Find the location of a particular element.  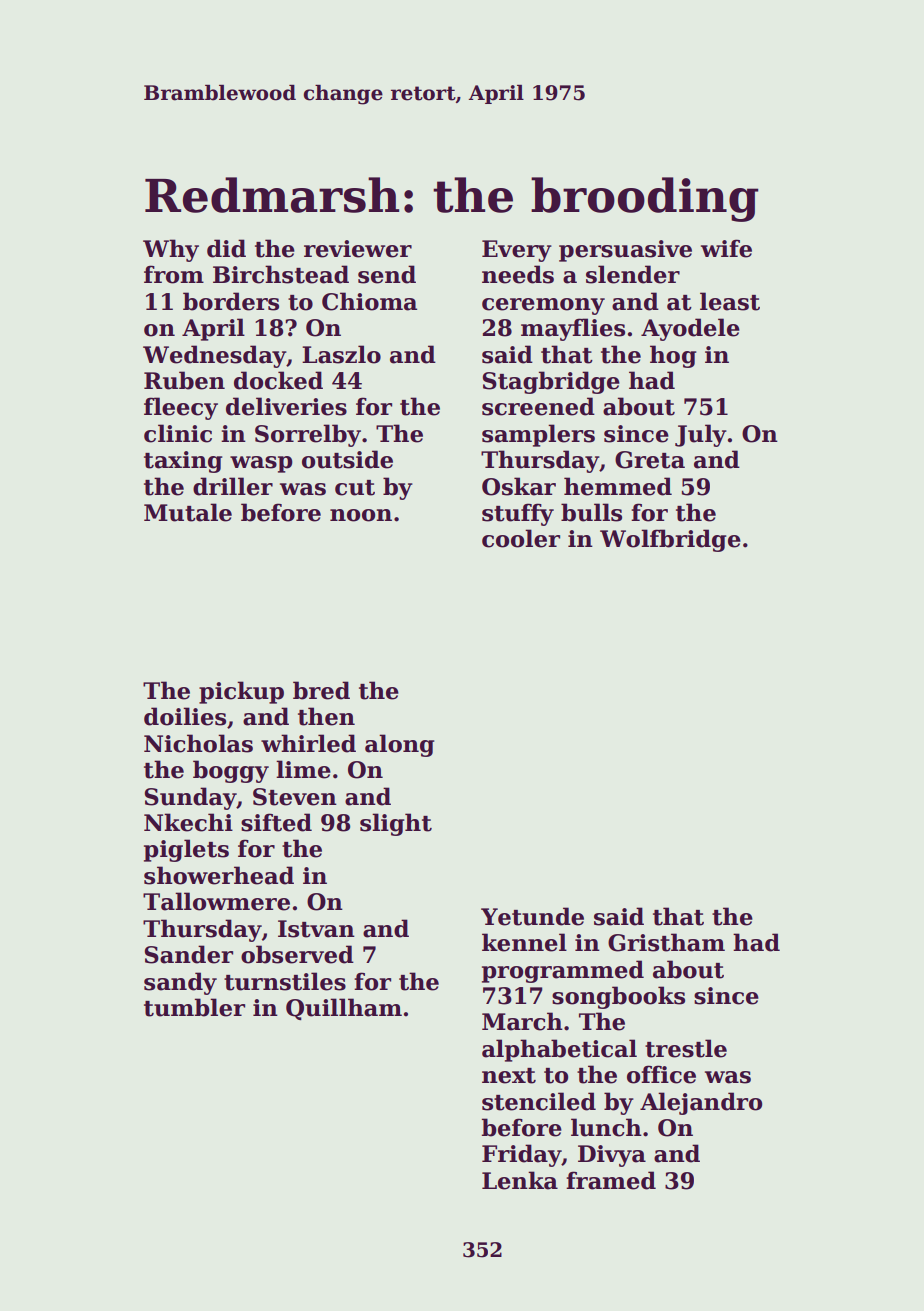

tumbler is located at coordinates (194, 1007).
